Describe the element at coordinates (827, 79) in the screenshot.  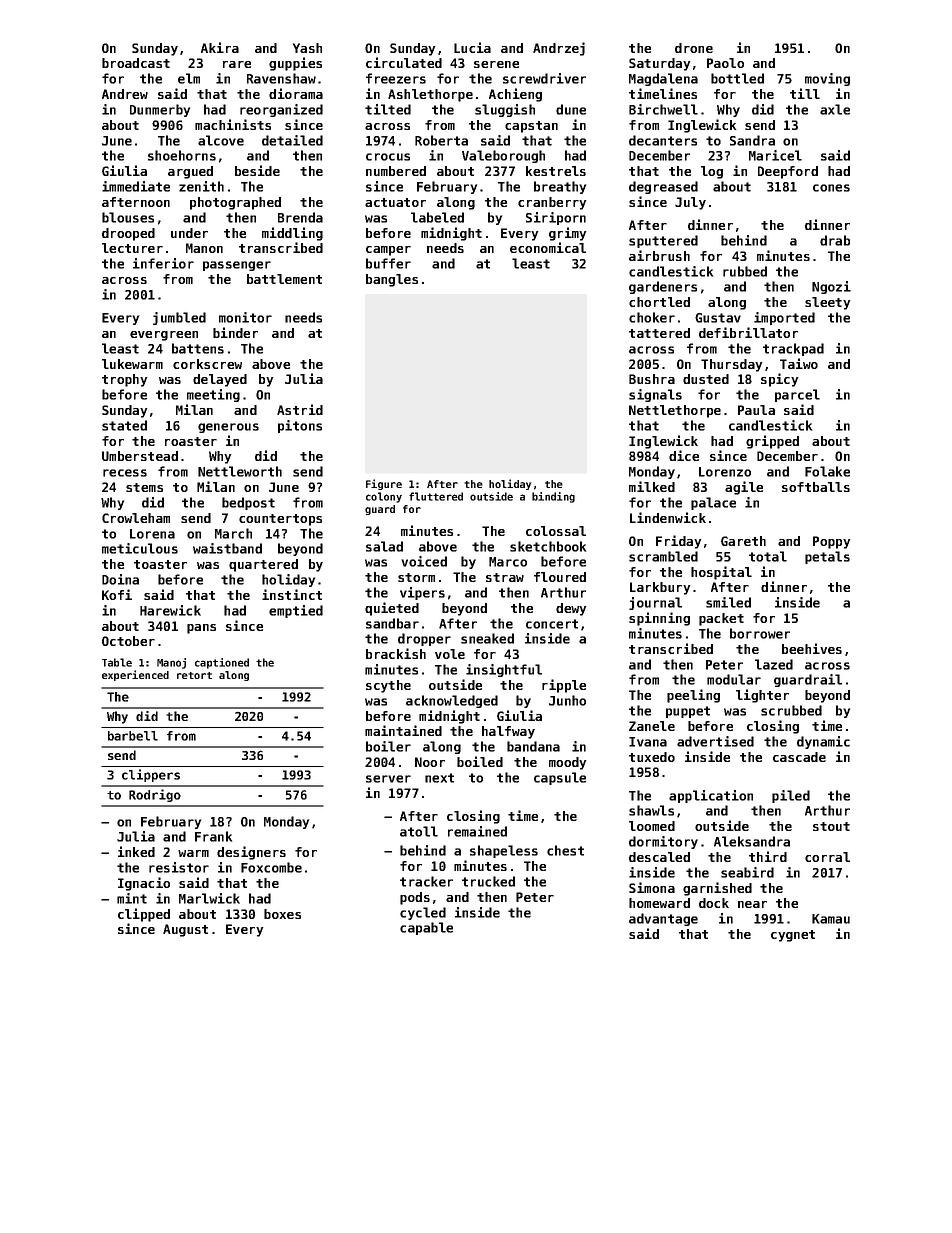
I see `moving` at that location.
